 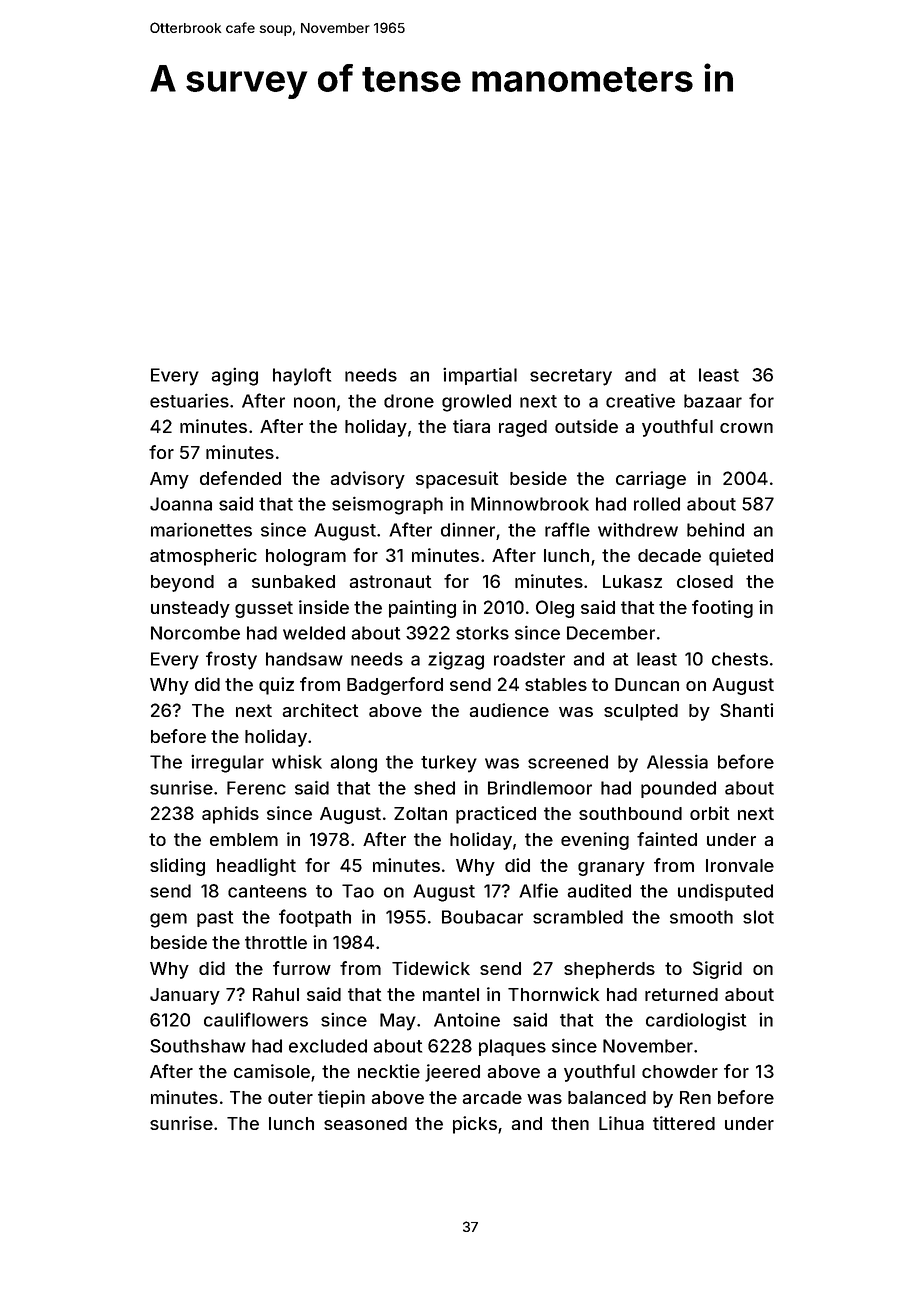 I want to click on sunbaked, so click(x=293, y=581).
